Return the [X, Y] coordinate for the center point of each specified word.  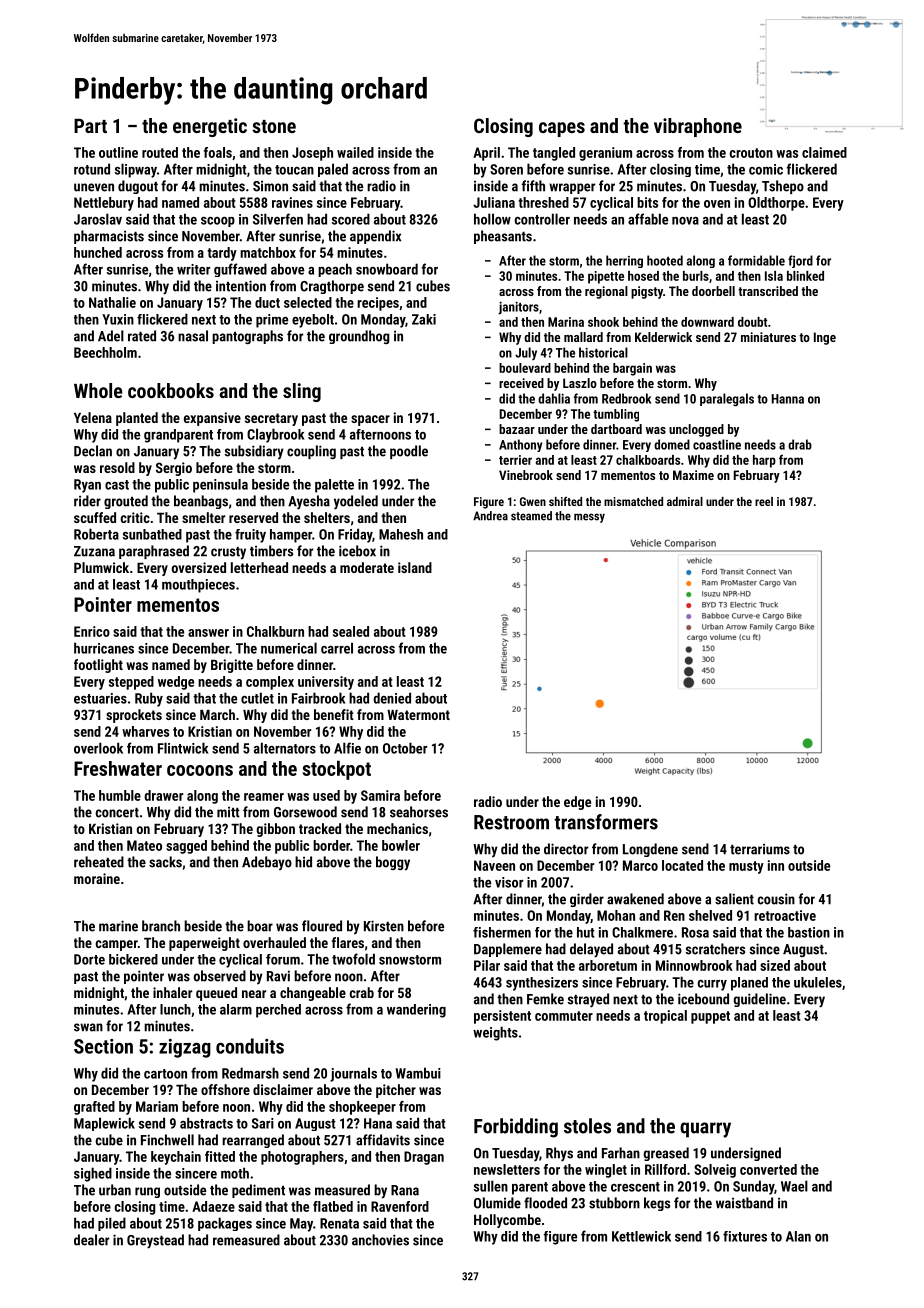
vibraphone [698, 127]
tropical [665, 1017]
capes [562, 129]
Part [90, 126]
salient [734, 899]
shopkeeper [362, 1108]
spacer [370, 420]
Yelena [93, 417]
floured [322, 926]
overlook [98, 748]
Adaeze [213, 1206]
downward [707, 322]
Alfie [347, 748]
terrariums [760, 849]
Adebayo [267, 863]
